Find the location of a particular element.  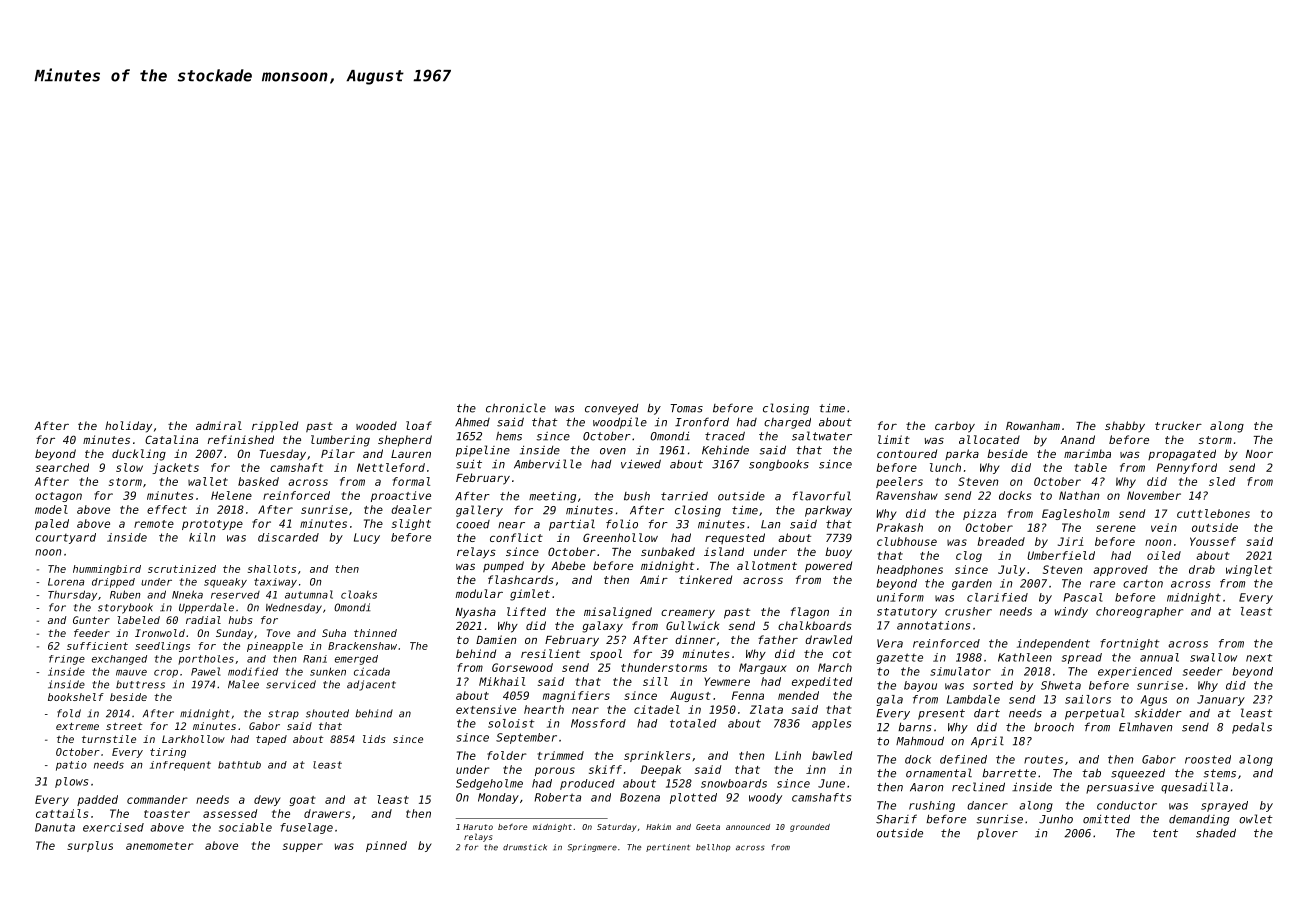

anemometer is located at coordinates (160, 846).
